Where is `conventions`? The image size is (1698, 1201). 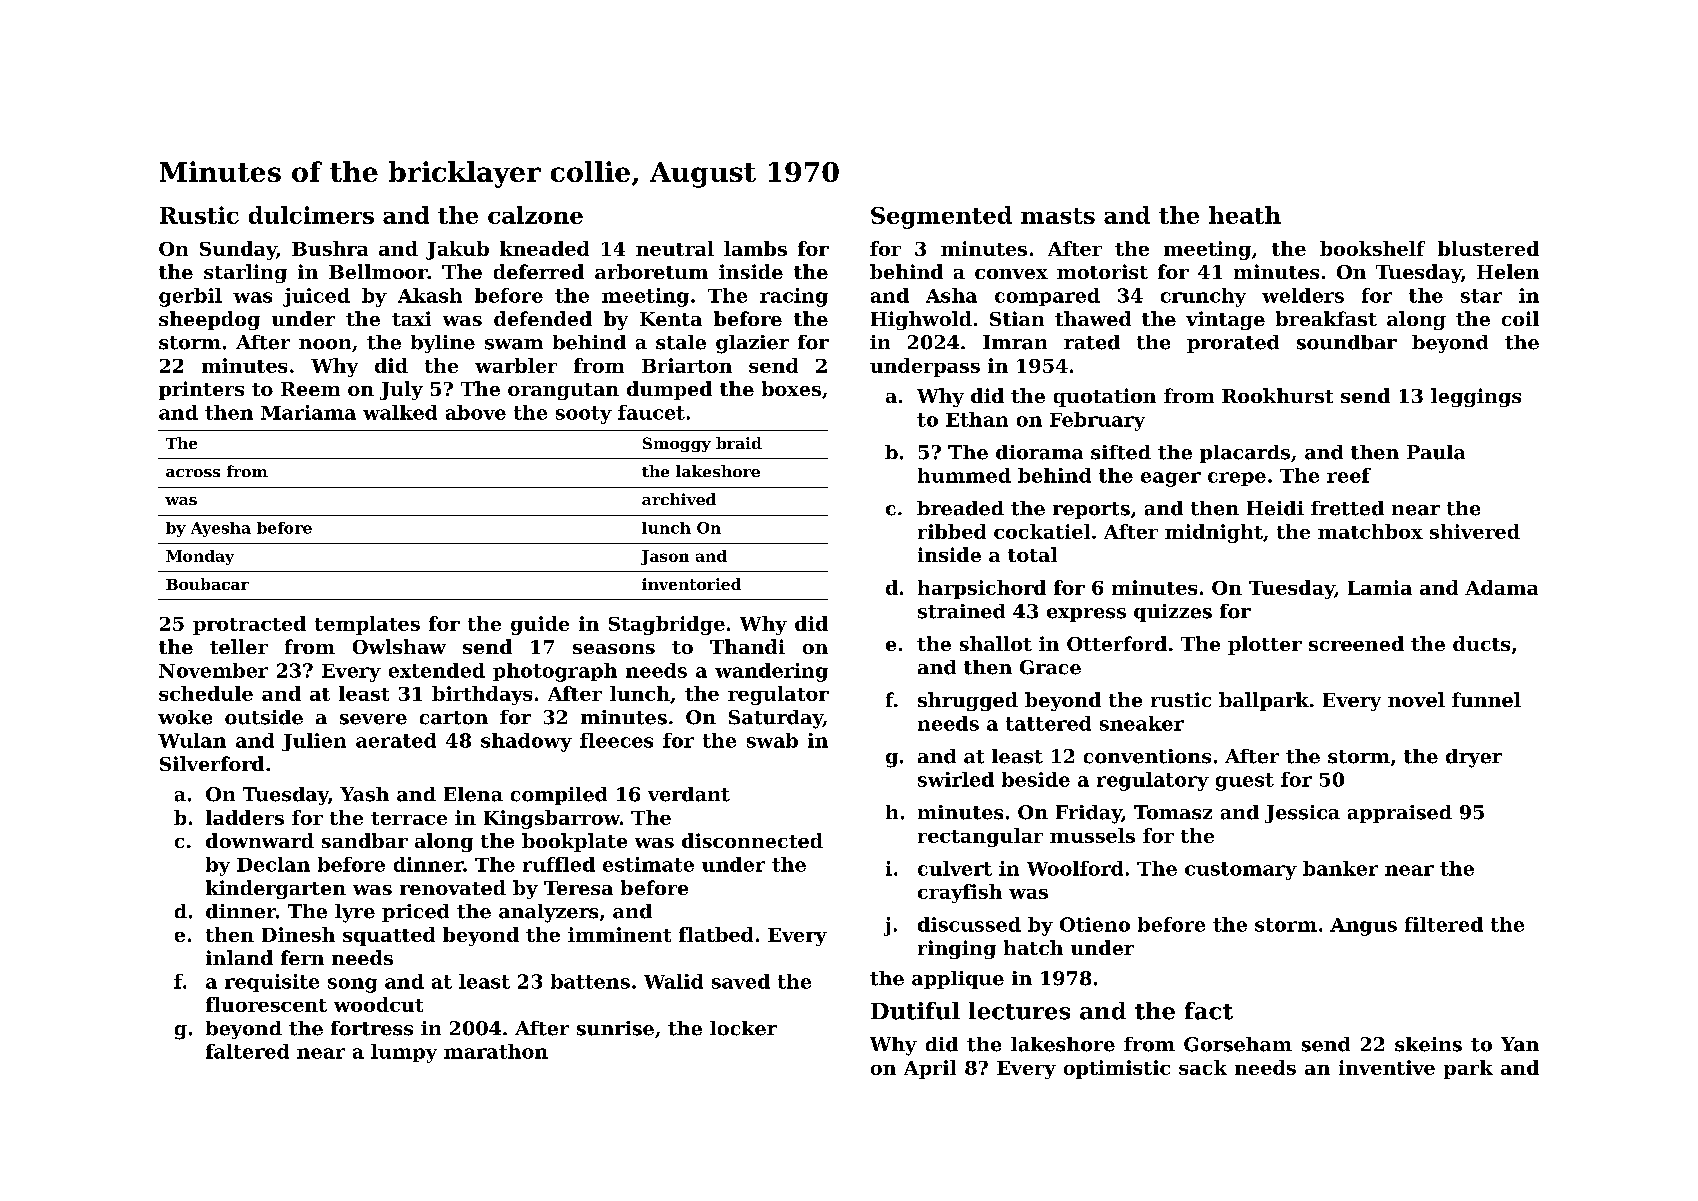
conventions is located at coordinates (1147, 756).
